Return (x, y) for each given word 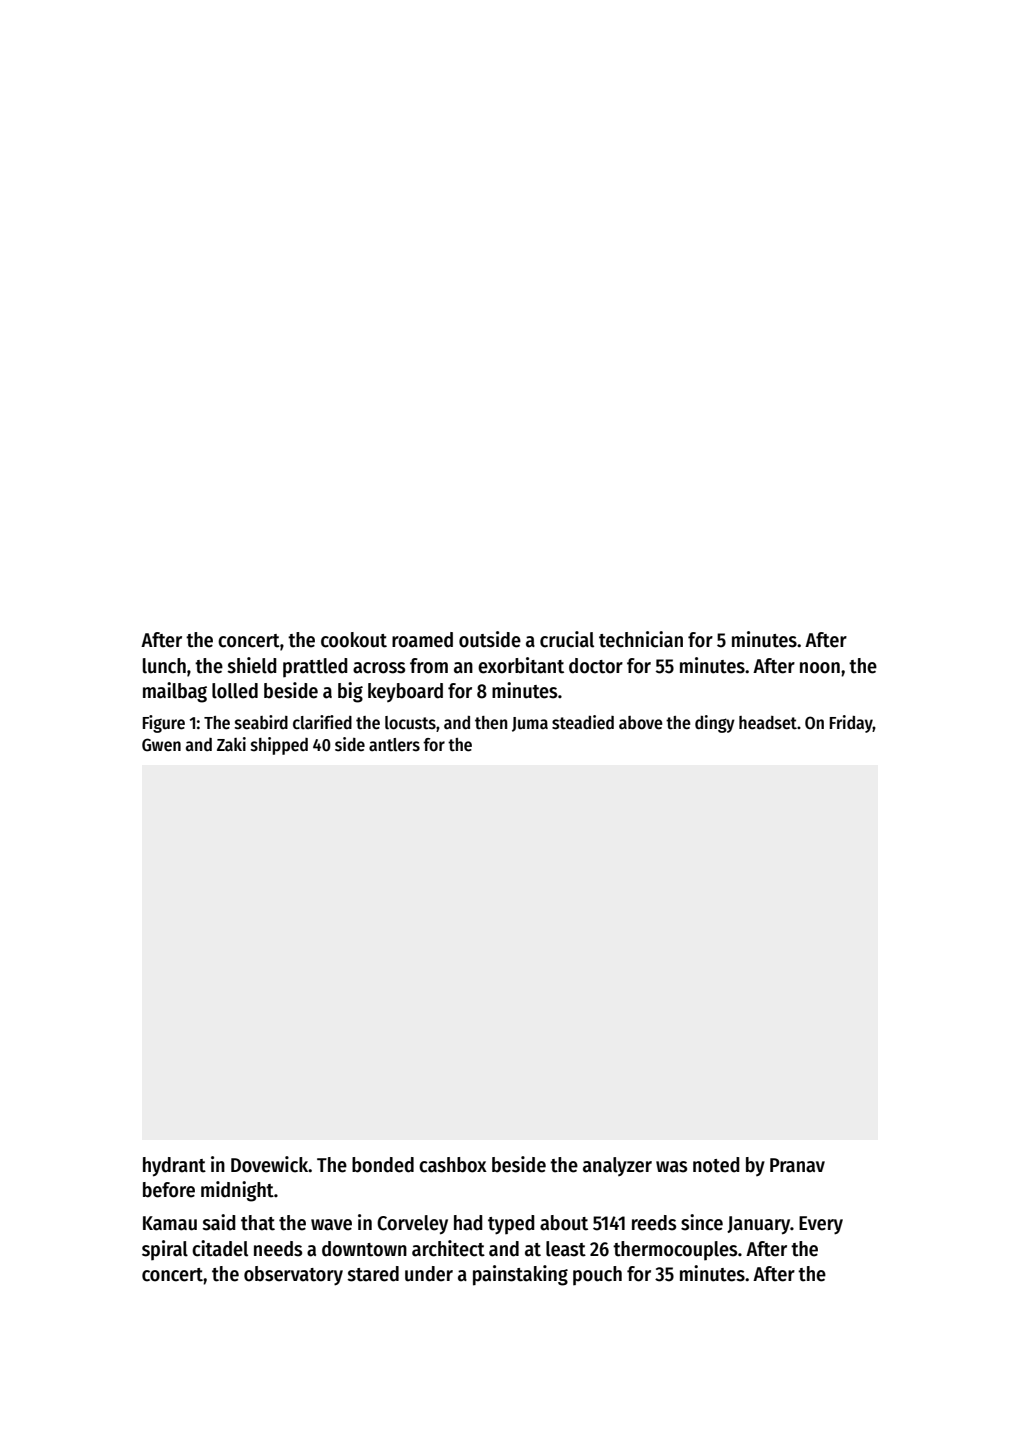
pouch (597, 1276)
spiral (165, 1250)
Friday (851, 724)
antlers (394, 745)
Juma (530, 724)
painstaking (520, 1275)
